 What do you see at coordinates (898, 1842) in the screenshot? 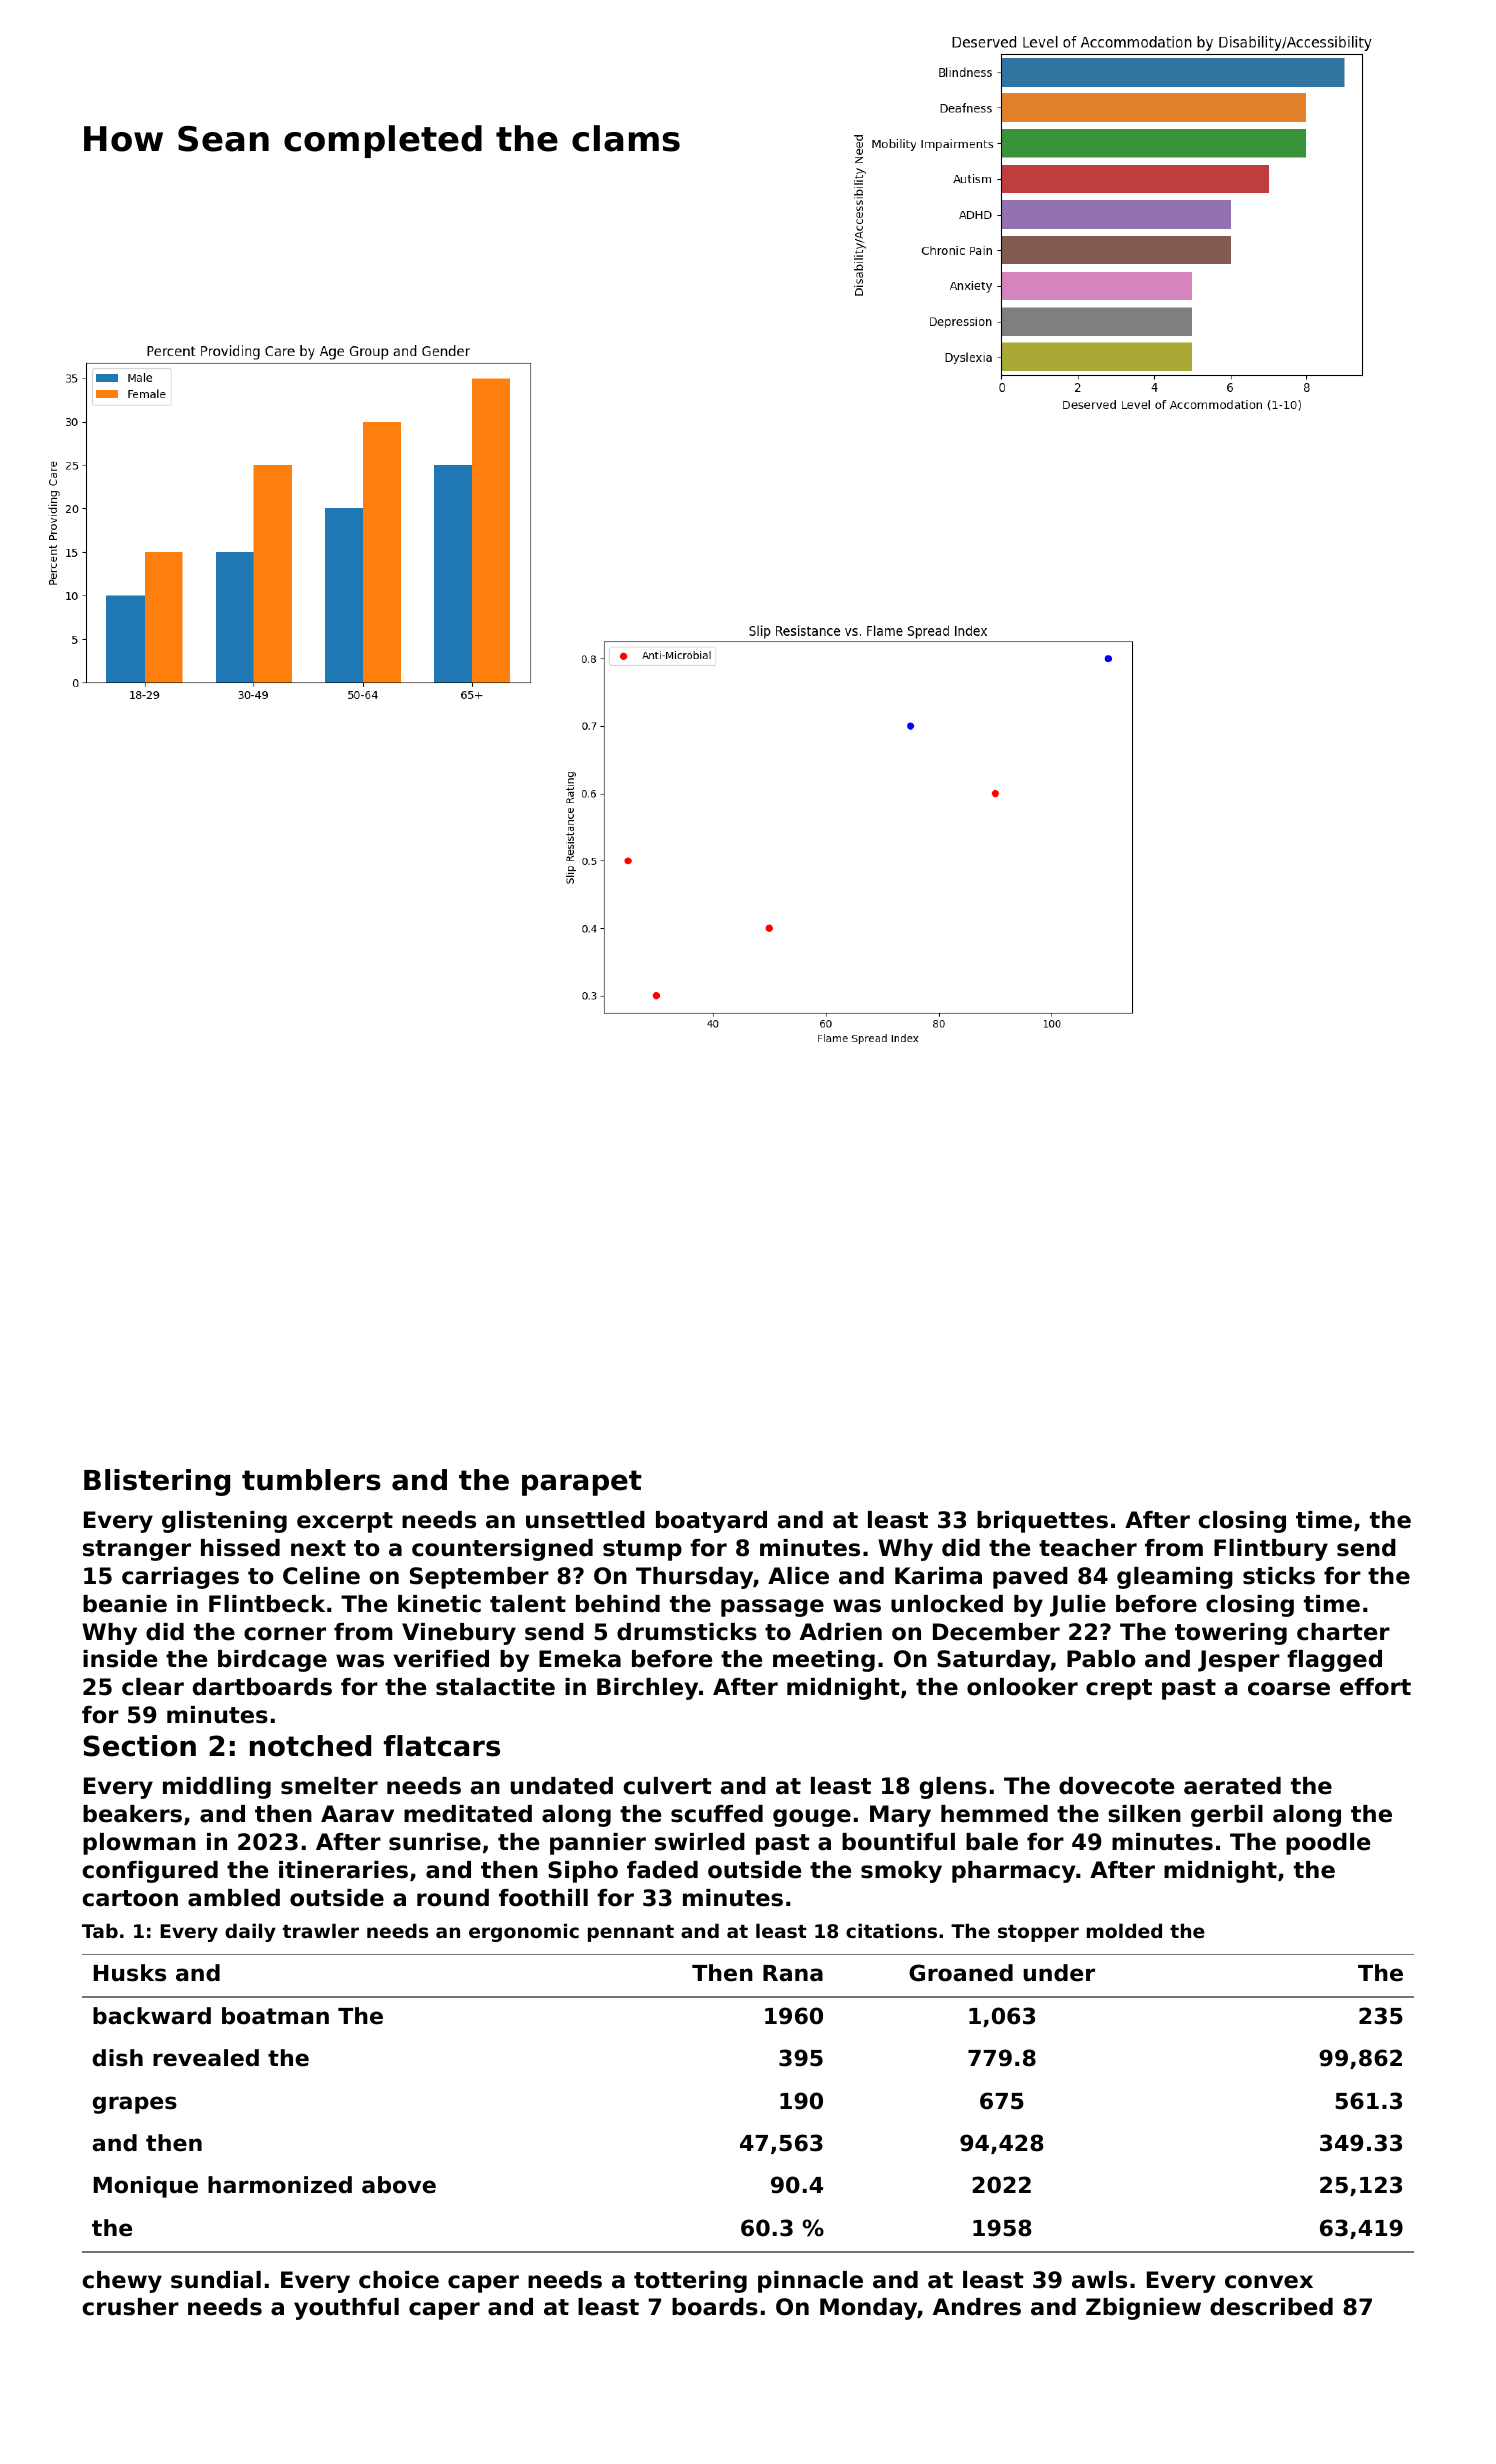
I see `bountiful` at bounding box center [898, 1842].
